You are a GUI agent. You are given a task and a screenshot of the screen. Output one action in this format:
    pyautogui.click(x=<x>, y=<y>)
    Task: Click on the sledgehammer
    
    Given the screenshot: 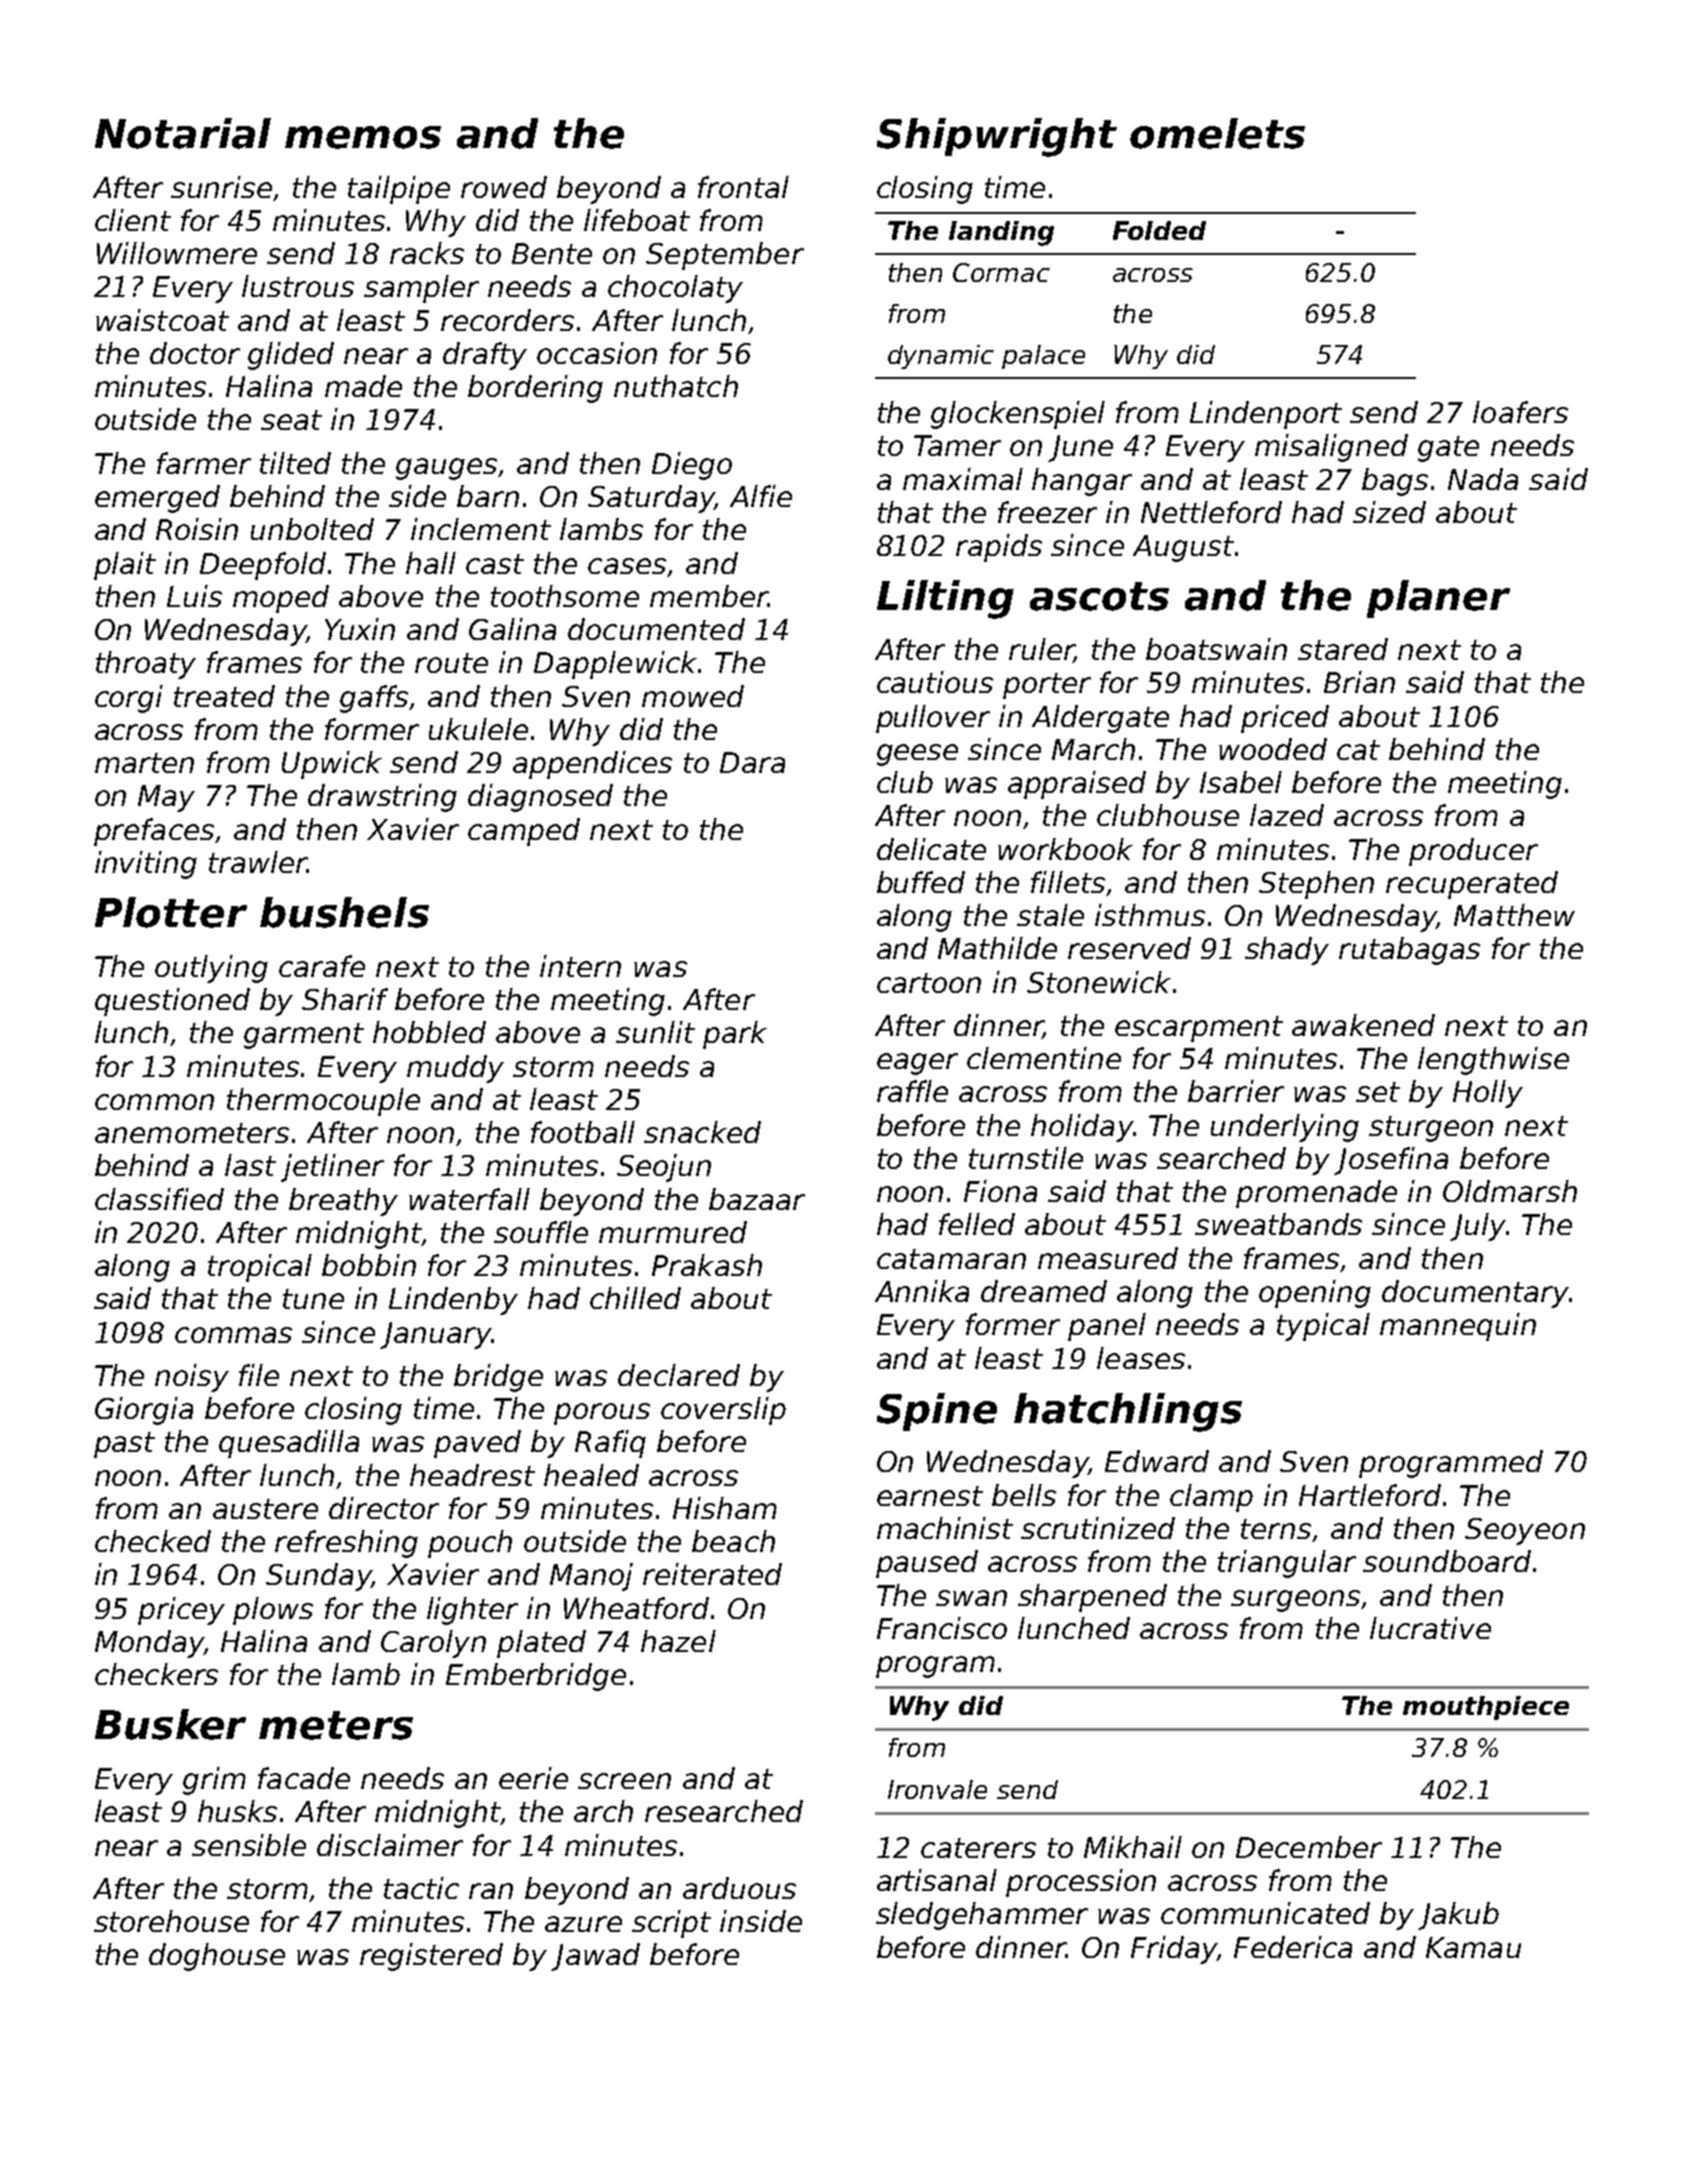 What is the action you would take?
    pyautogui.click(x=982, y=1916)
